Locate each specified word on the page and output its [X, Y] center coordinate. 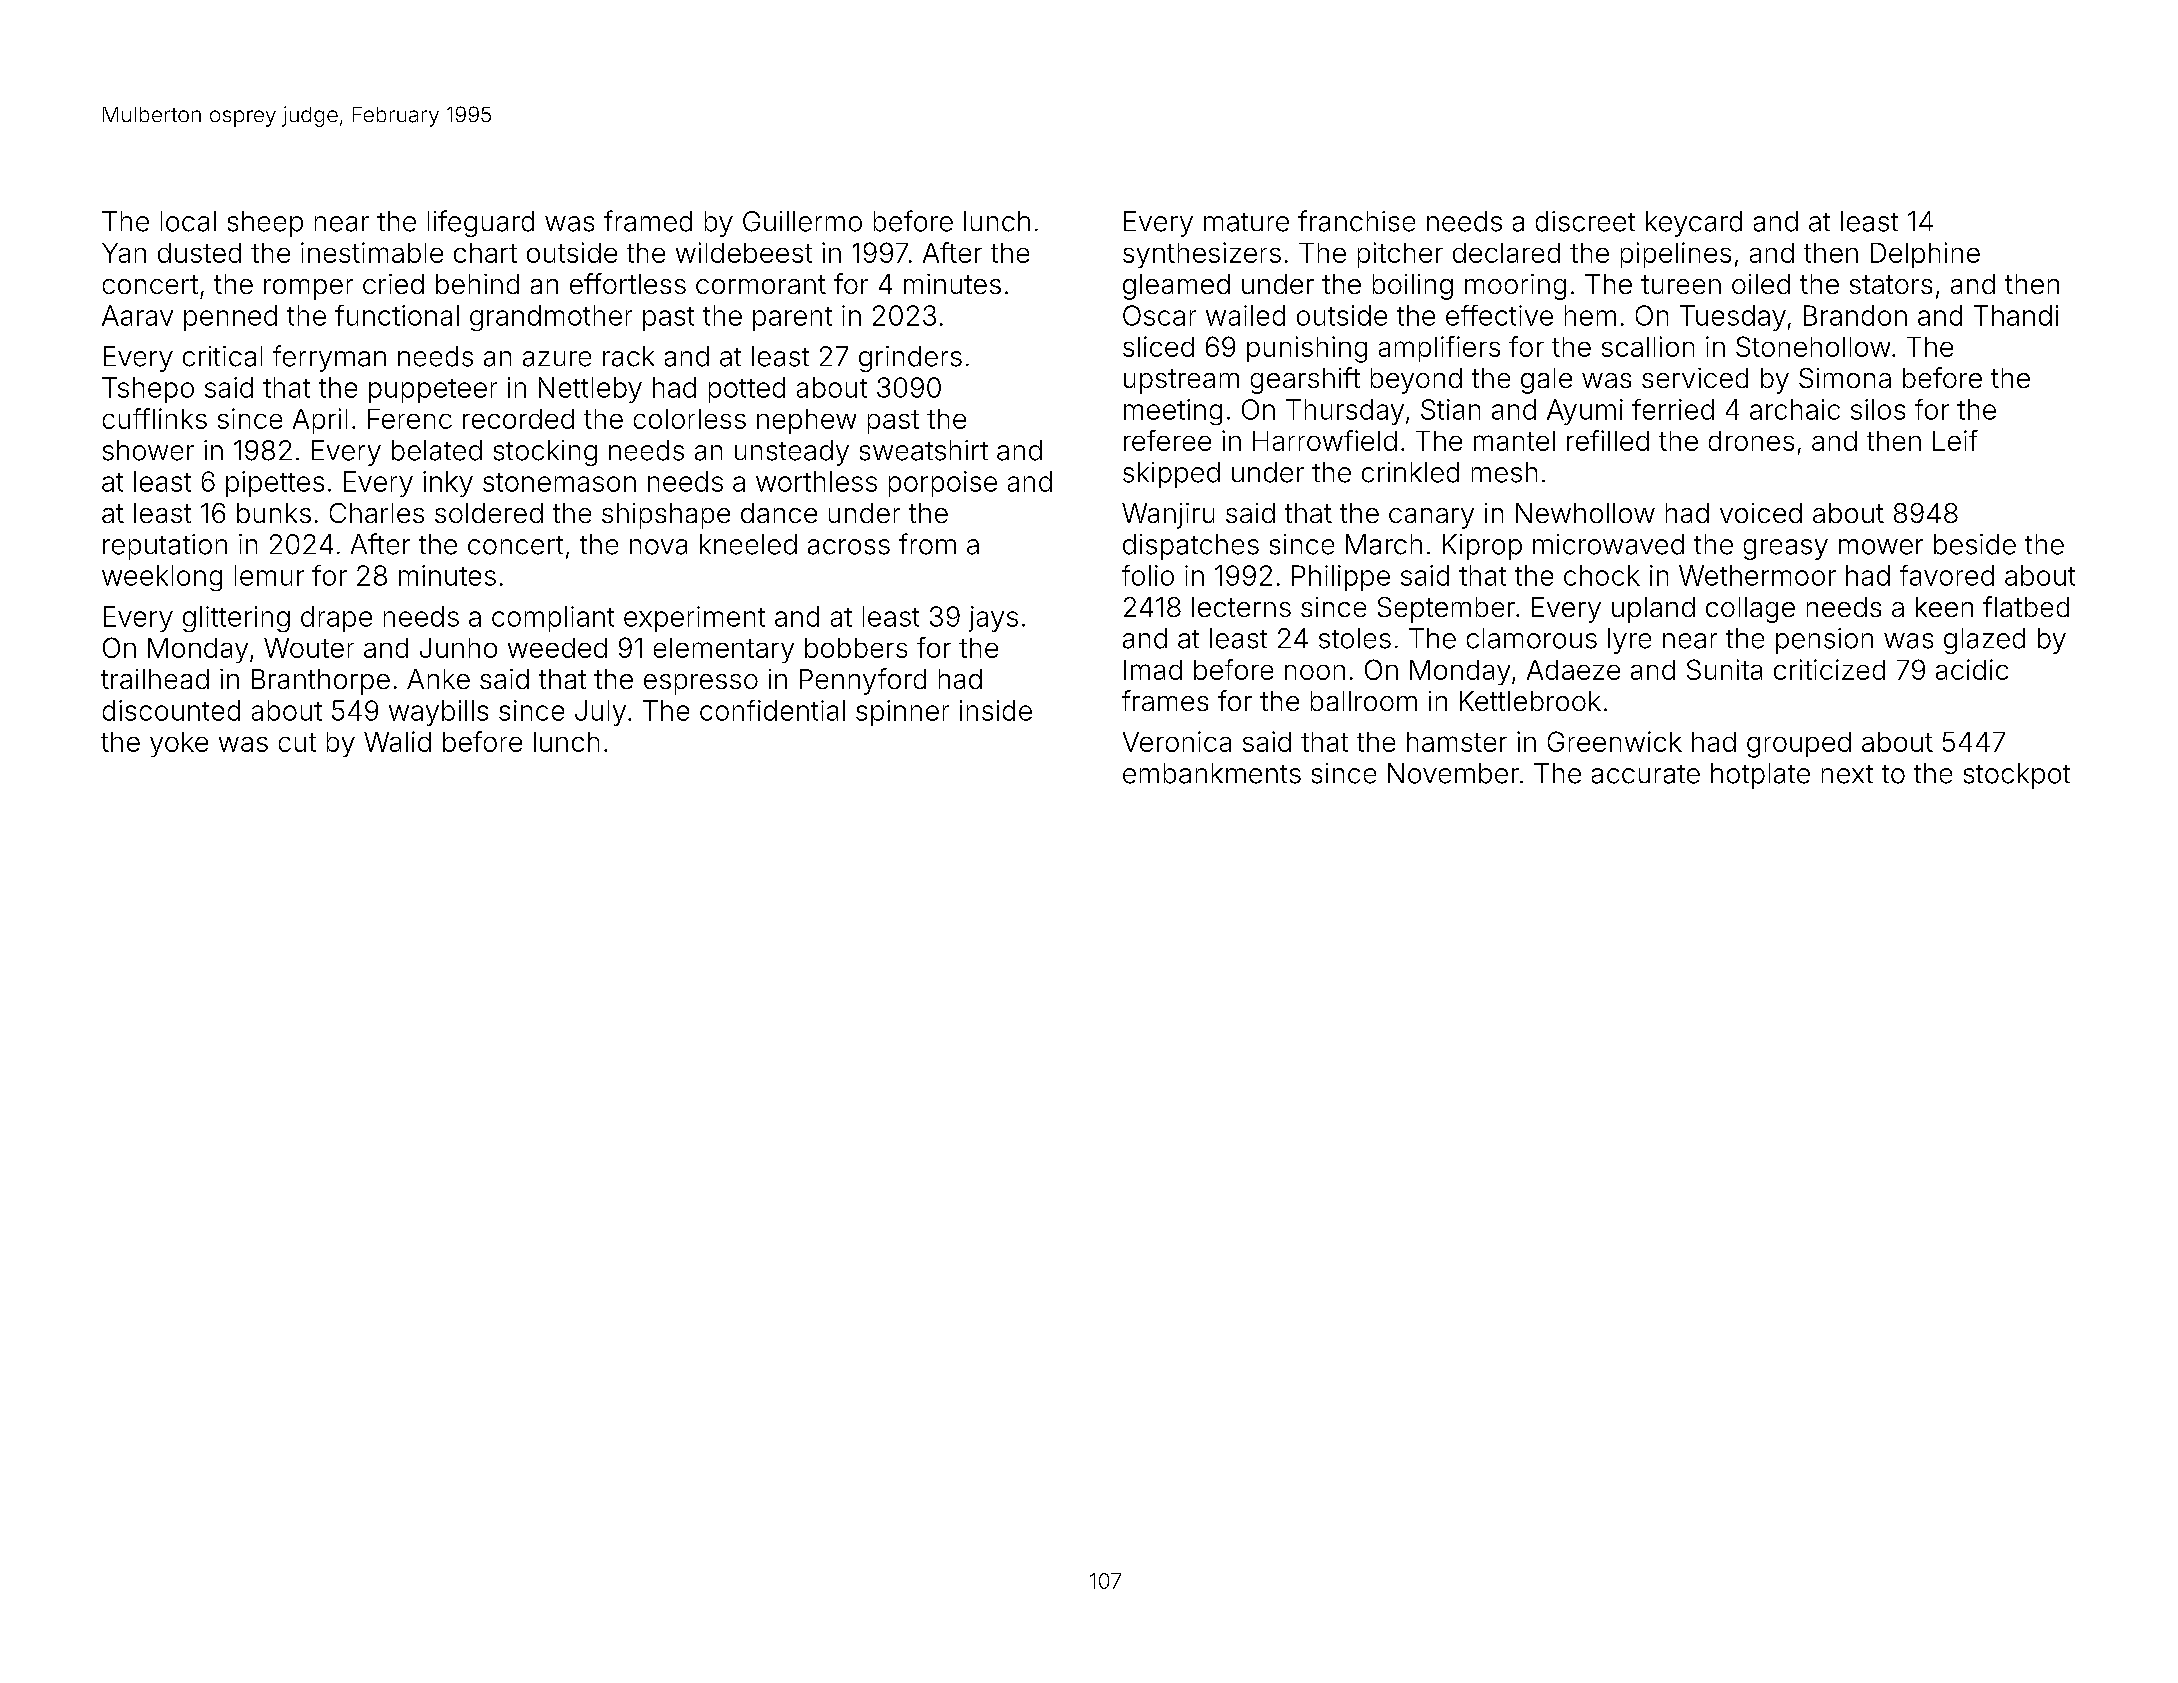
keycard [1694, 224]
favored [1947, 575]
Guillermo [802, 221]
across [849, 547]
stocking [545, 453]
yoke [179, 744]
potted [747, 390]
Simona [1845, 378]
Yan [124, 253]
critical [222, 356]
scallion [1648, 346]
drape [336, 619]
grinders [910, 359]
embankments [1212, 773]
